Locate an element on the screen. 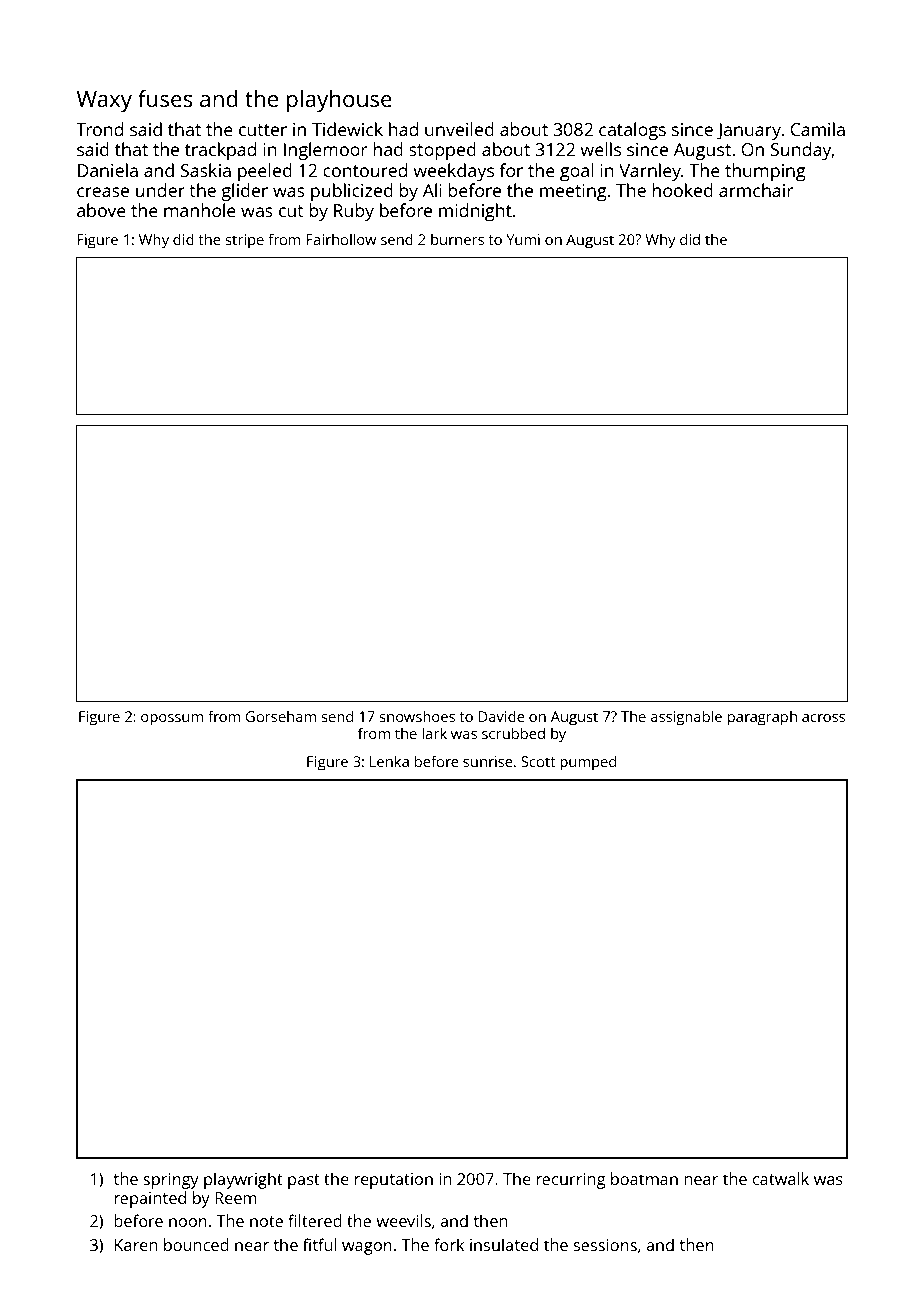 This screenshot has height=1308, width=924. snowshoes is located at coordinates (417, 716).
